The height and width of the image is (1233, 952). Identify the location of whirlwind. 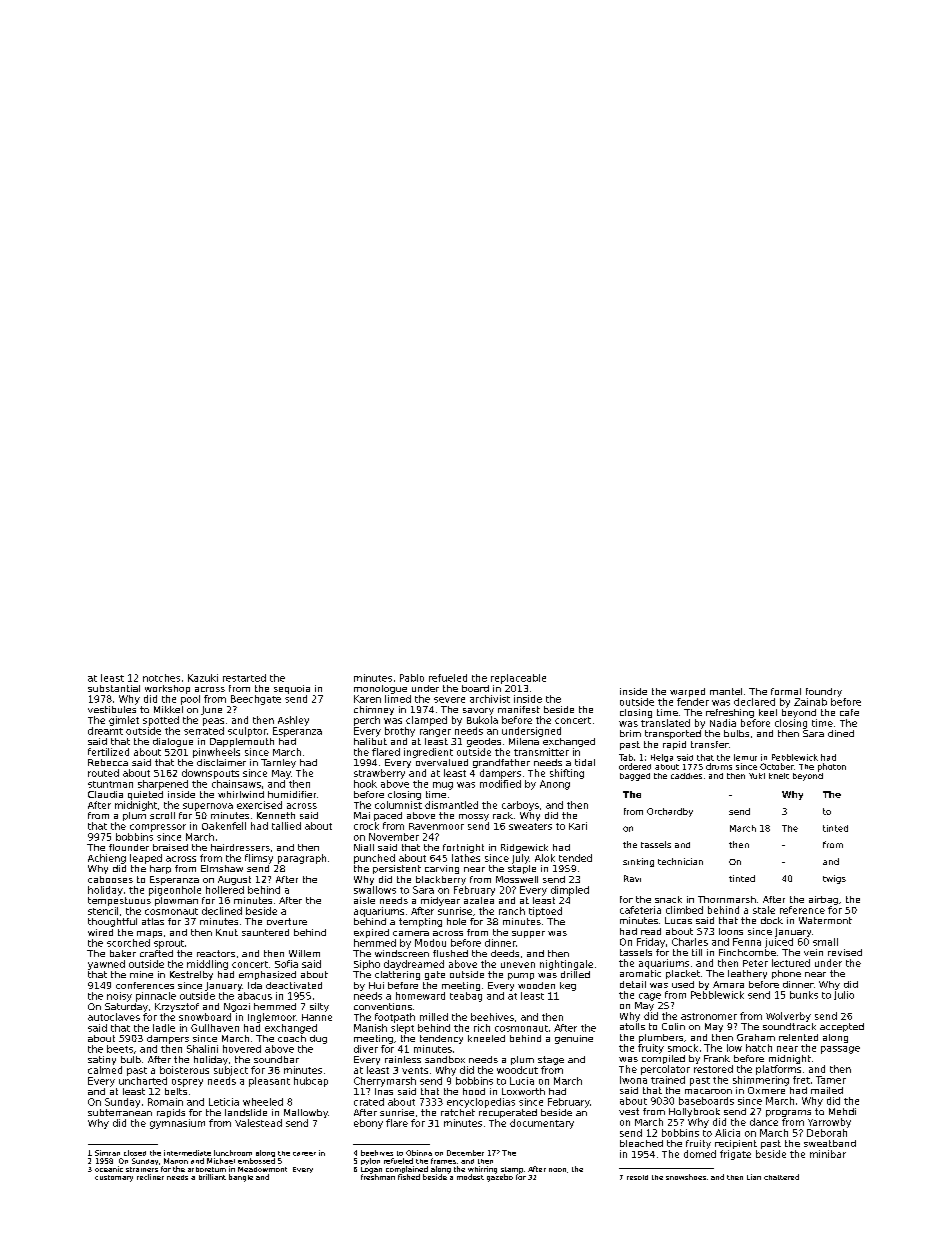
(241, 794).
